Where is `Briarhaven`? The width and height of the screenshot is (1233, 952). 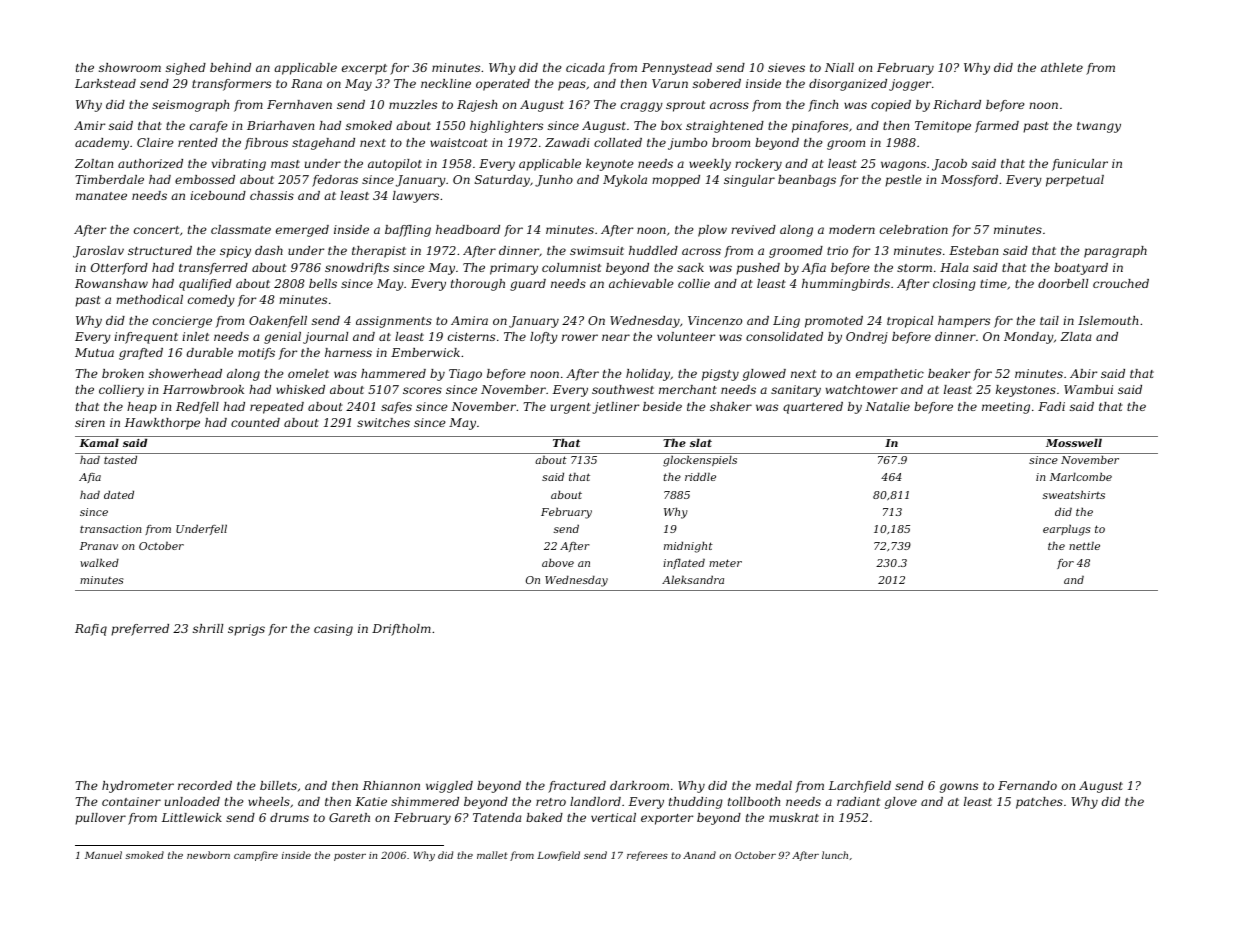 Briarhaven is located at coordinates (280, 125).
